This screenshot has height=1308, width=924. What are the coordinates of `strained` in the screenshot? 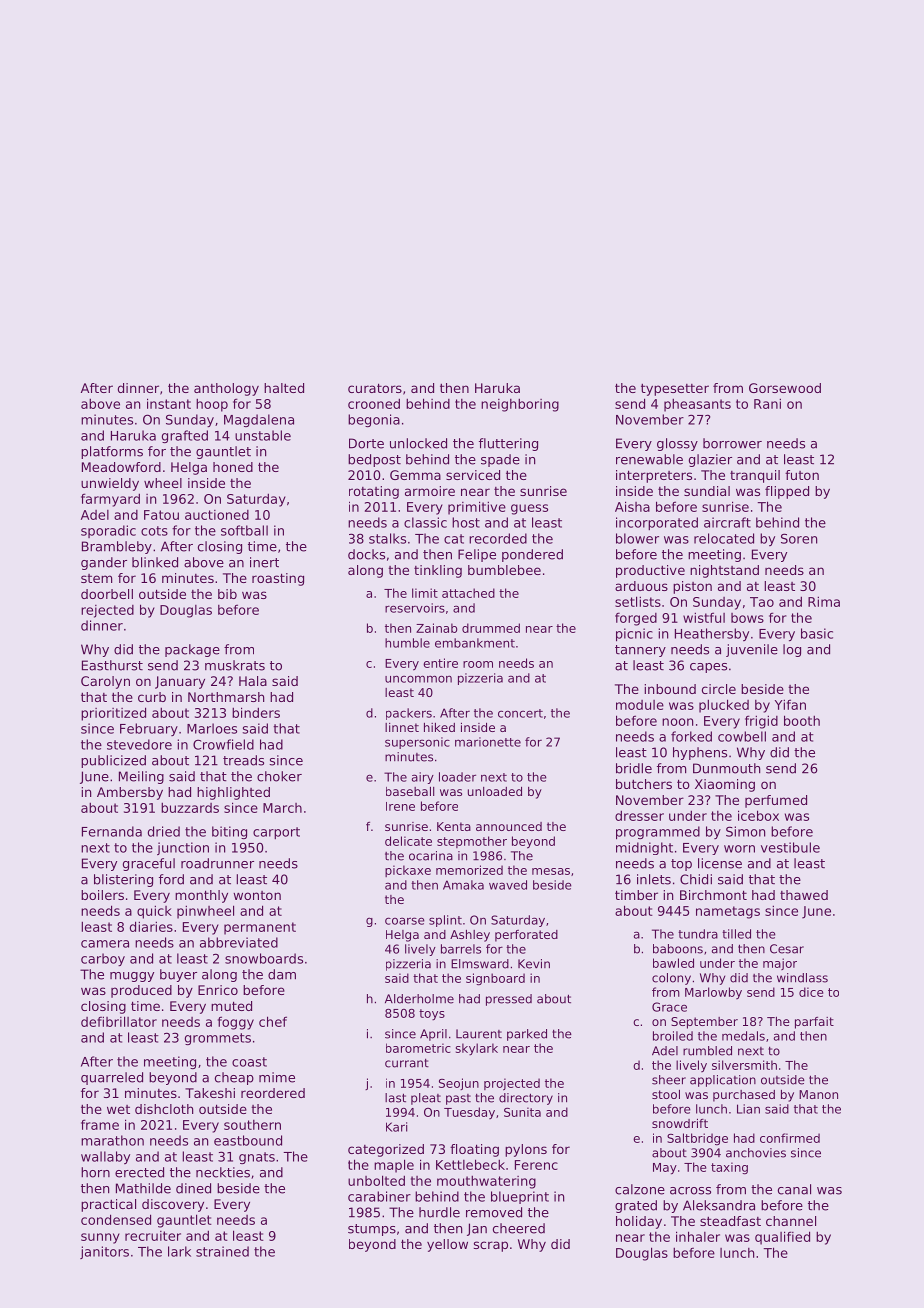 It's located at (222, 1251).
